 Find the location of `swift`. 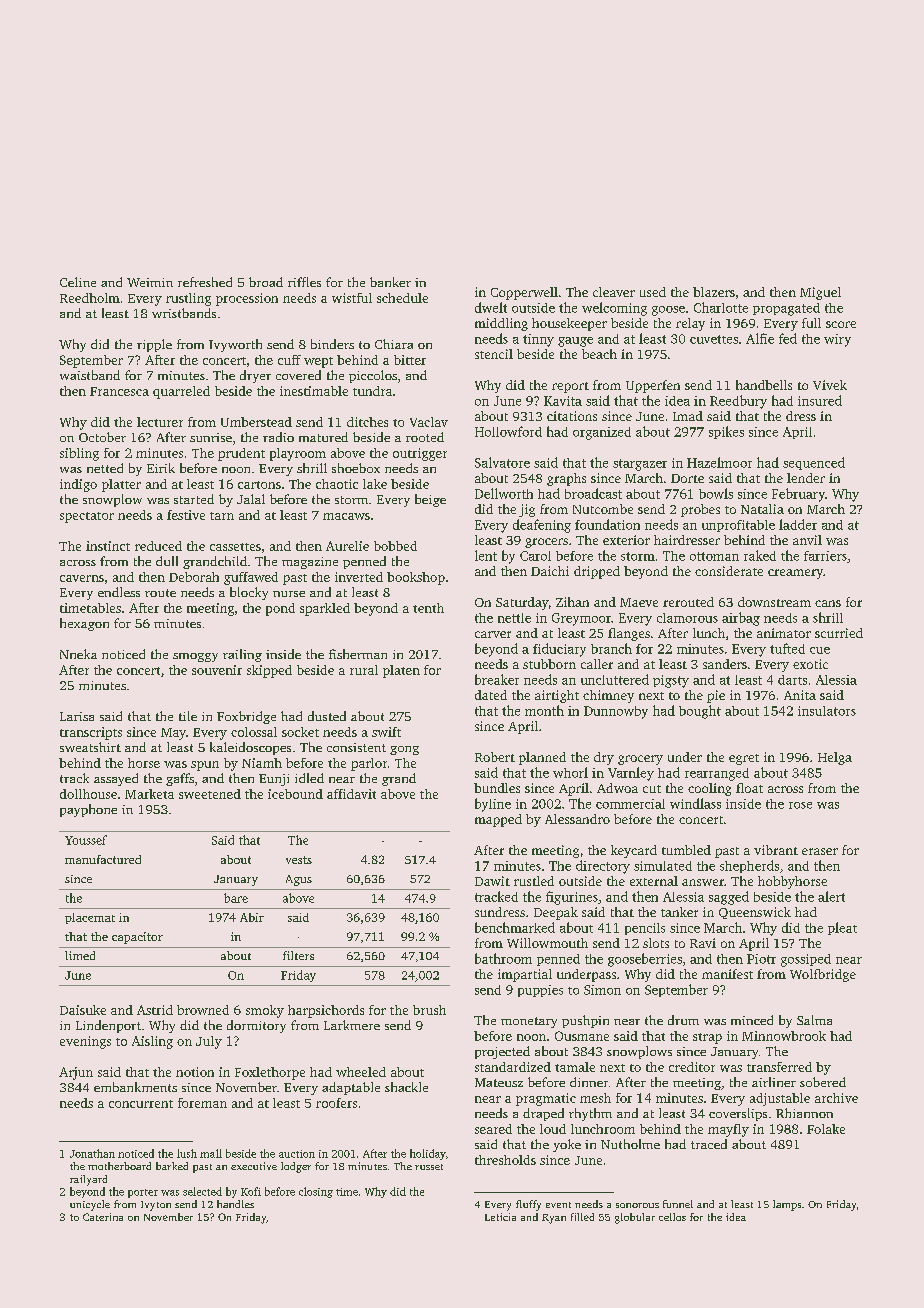

swift is located at coordinates (386, 732).
